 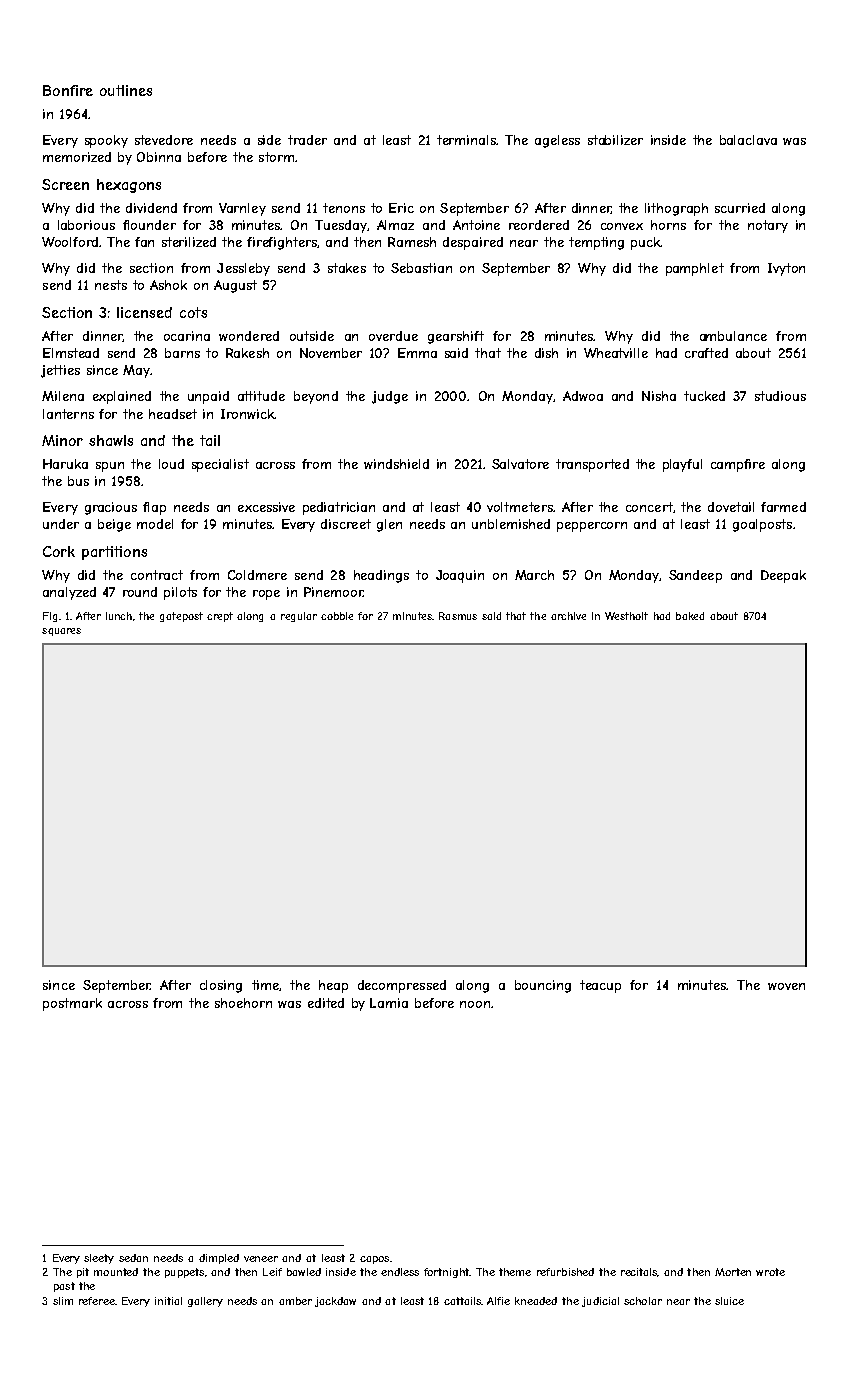 I want to click on headings, so click(x=381, y=576).
